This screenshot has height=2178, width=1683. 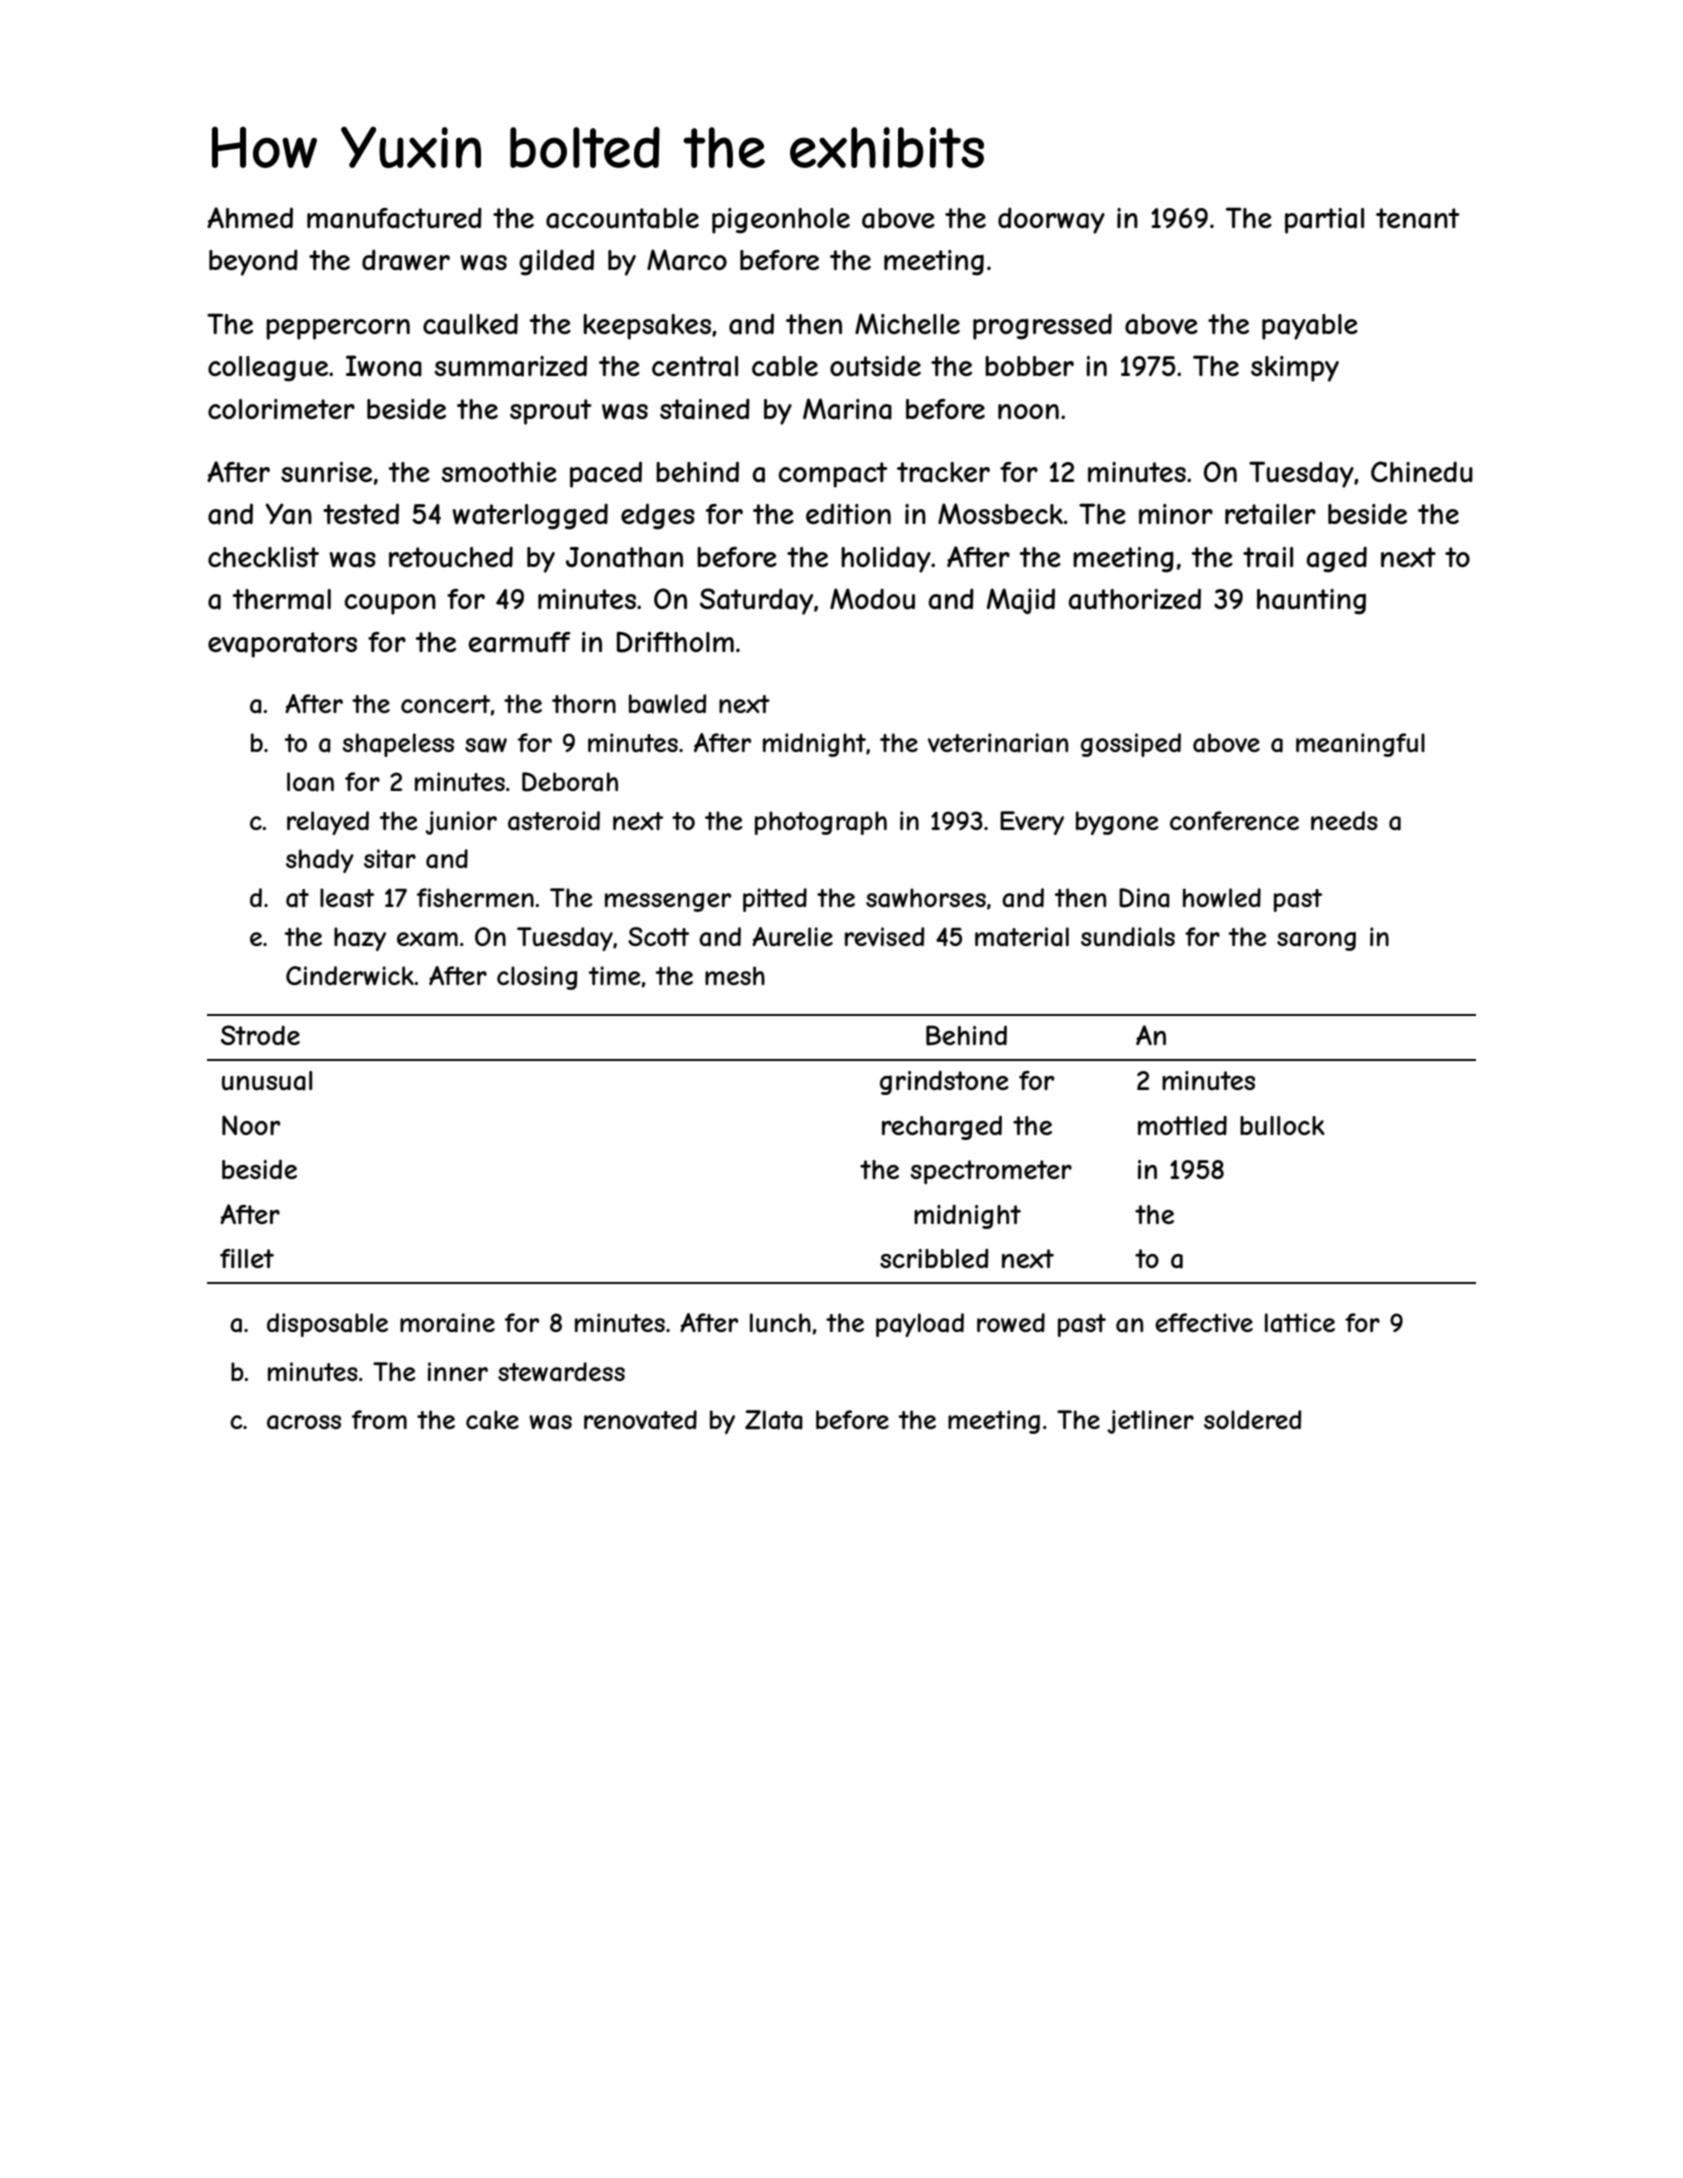 I want to click on outside, so click(x=875, y=366).
